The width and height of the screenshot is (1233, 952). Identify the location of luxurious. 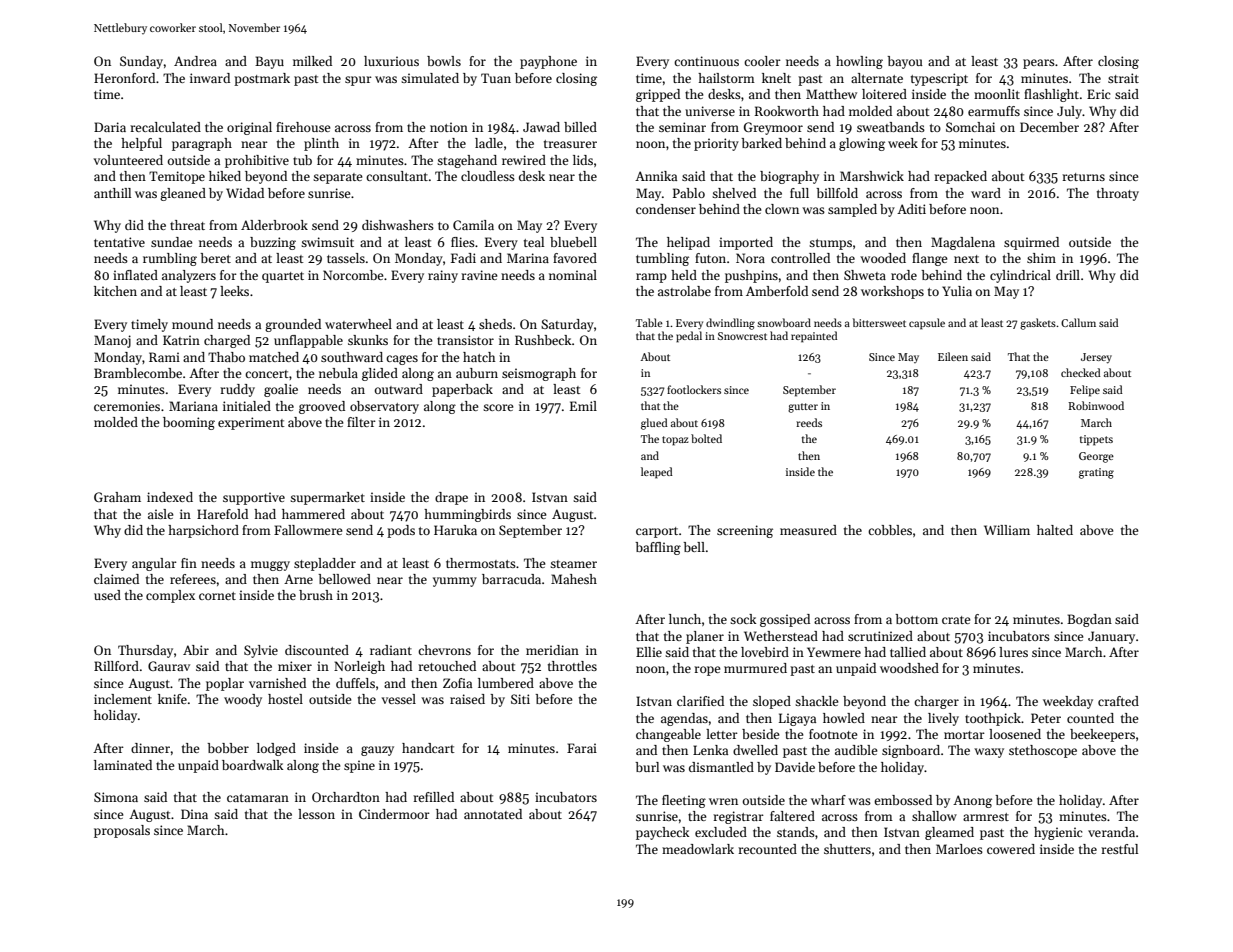
(391, 61).
